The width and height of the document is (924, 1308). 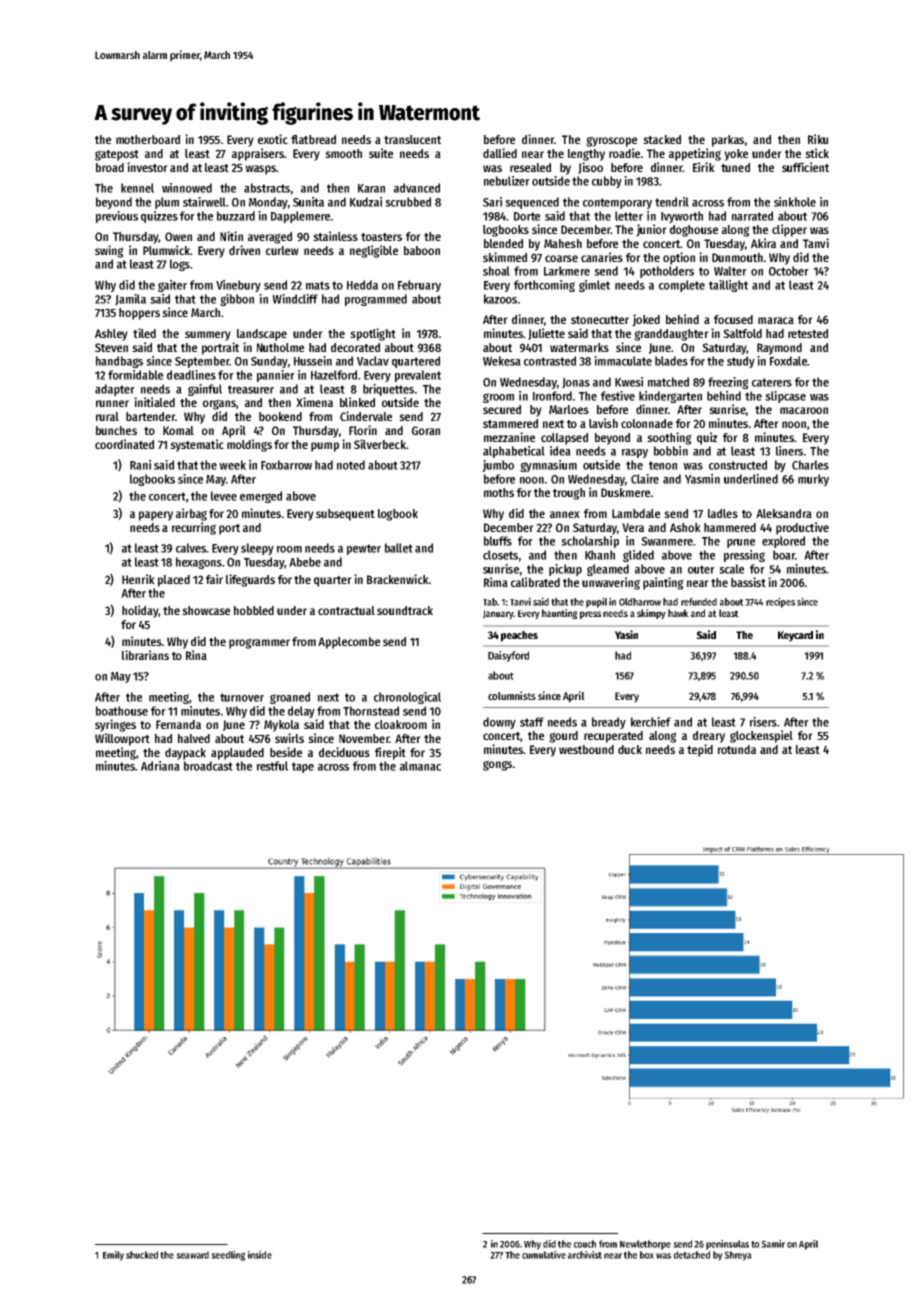 I want to click on prevalent, so click(x=418, y=376).
